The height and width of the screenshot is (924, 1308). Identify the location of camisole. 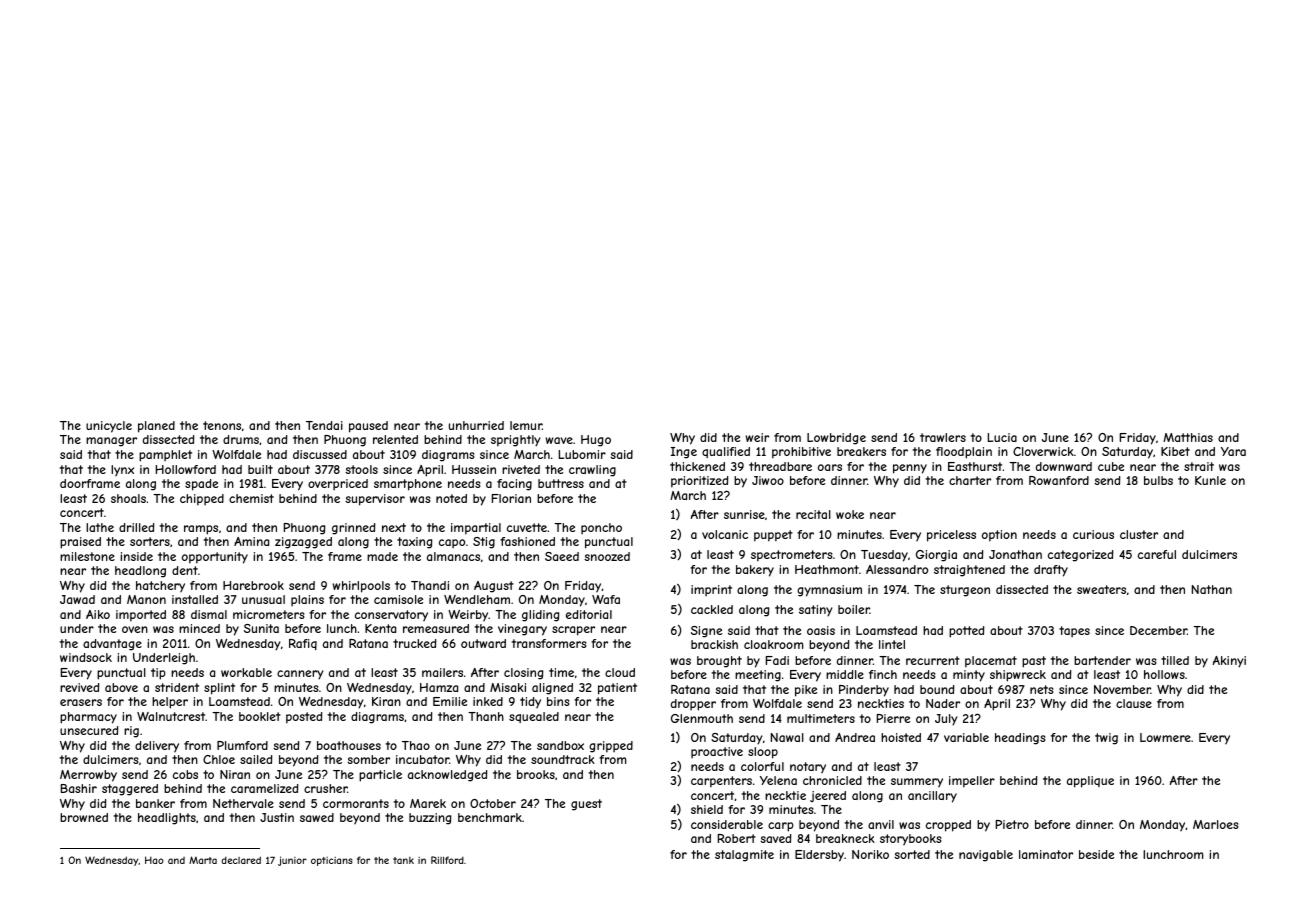
(398, 599).
